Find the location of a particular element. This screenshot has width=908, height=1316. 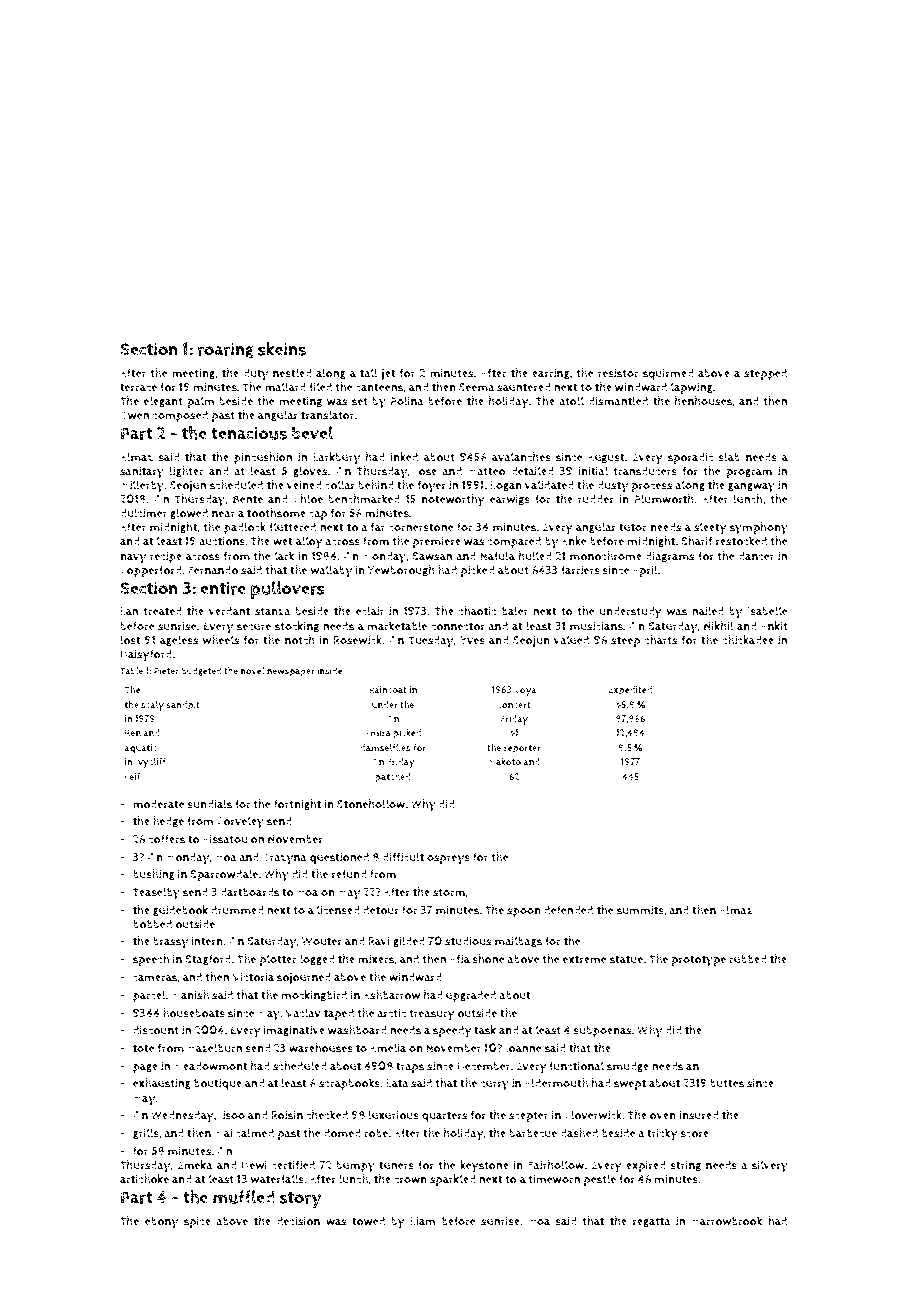

roaring is located at coordinates (226, 351).
